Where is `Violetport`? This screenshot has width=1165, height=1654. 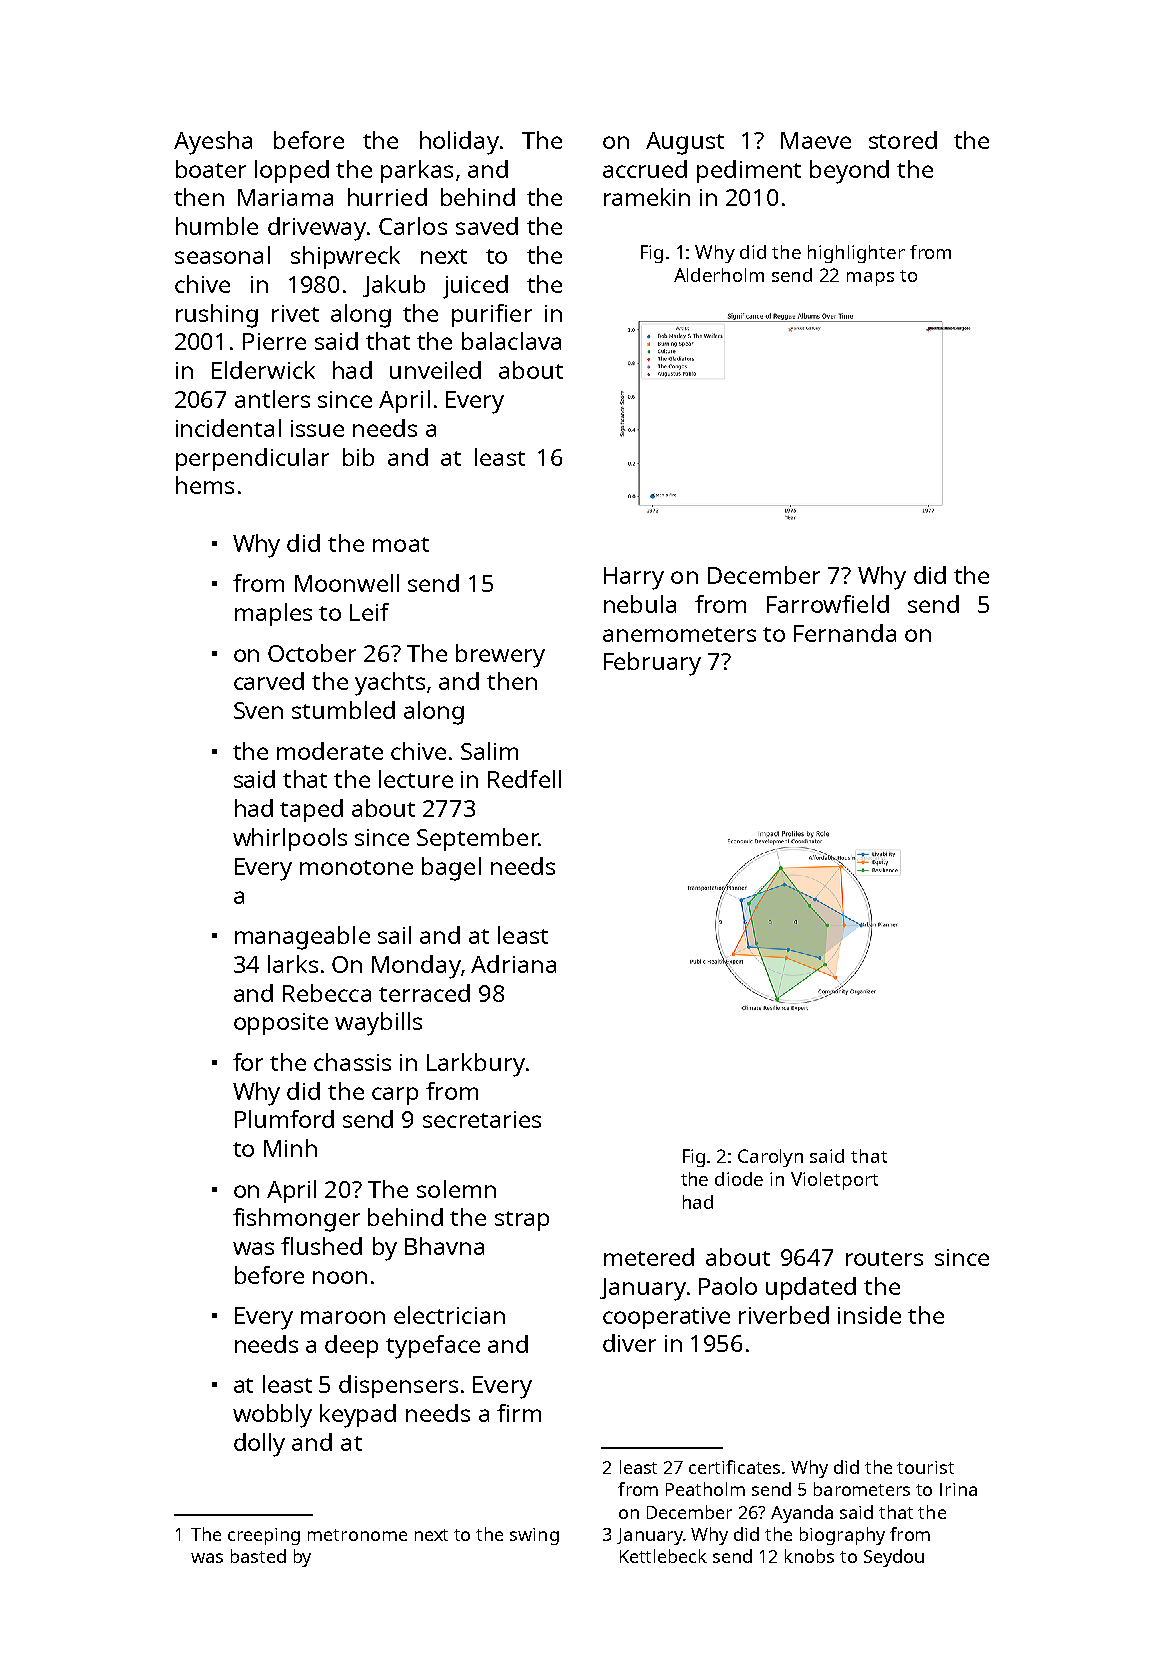 Violetport is located at coordinates (834, 1181).
